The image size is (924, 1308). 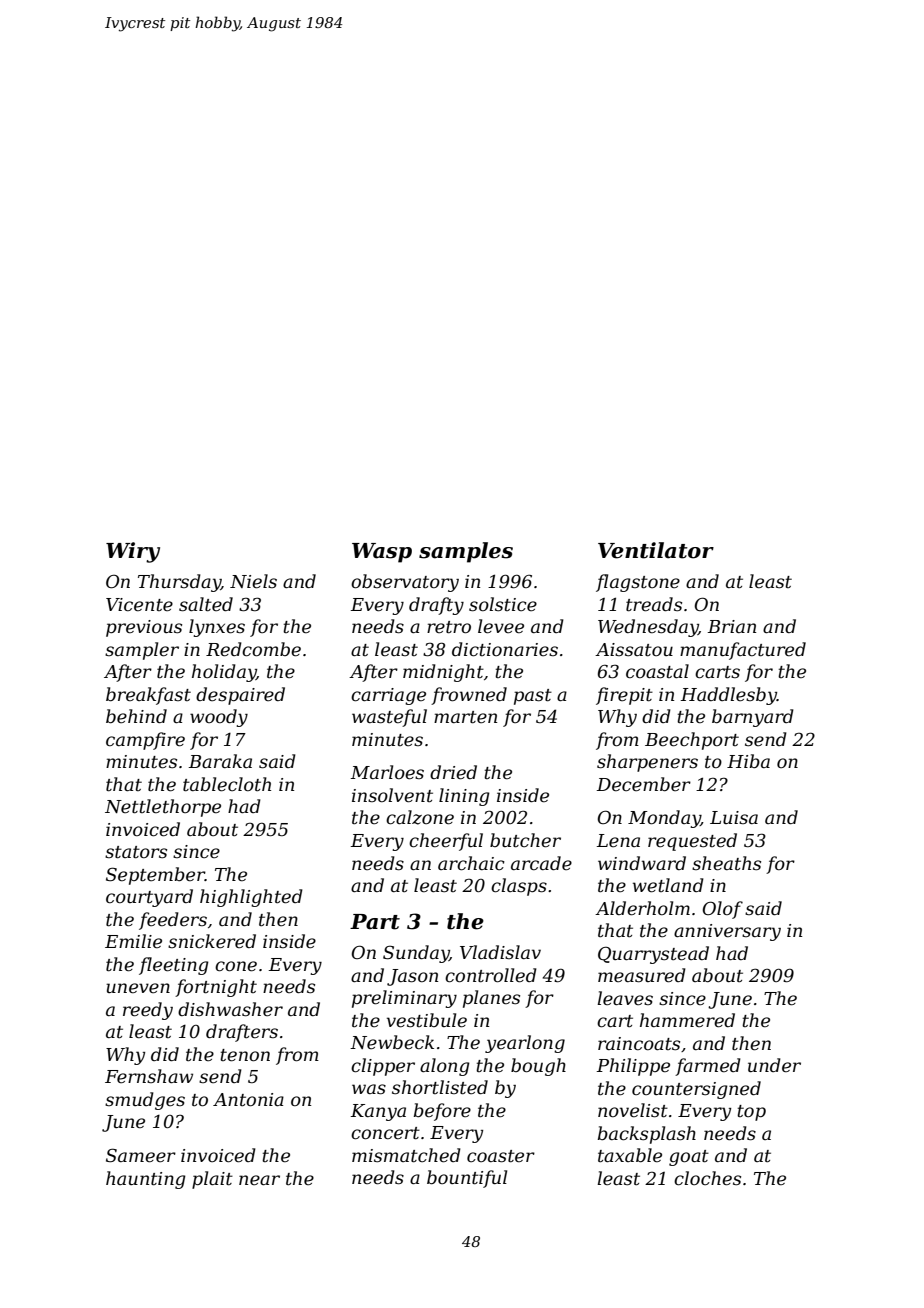 I want to click on Part, so click(x=375, y=922).
